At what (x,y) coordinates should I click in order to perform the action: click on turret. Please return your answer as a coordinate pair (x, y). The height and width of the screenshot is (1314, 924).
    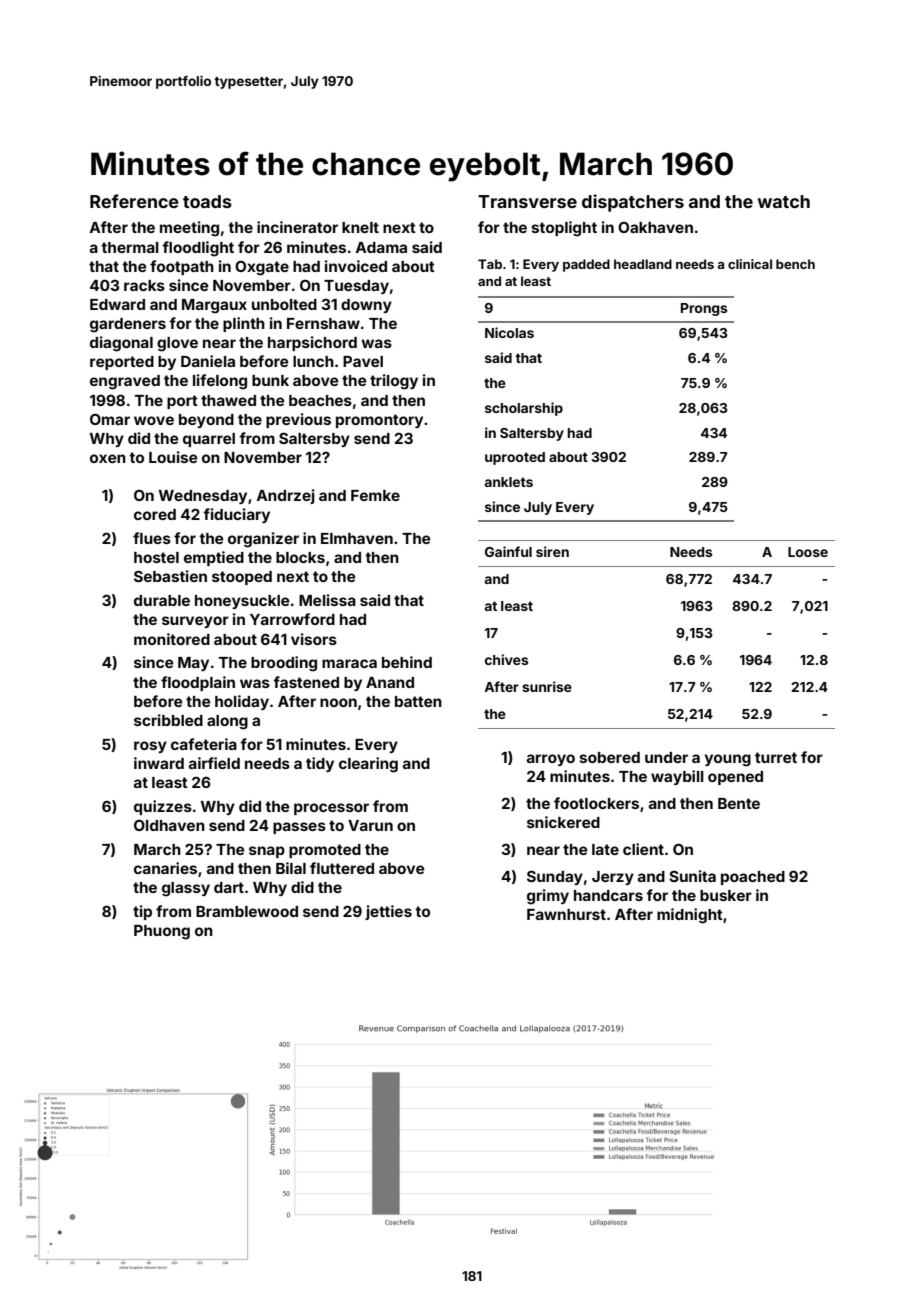
    Looking at the image, I should click on (776, 757).
